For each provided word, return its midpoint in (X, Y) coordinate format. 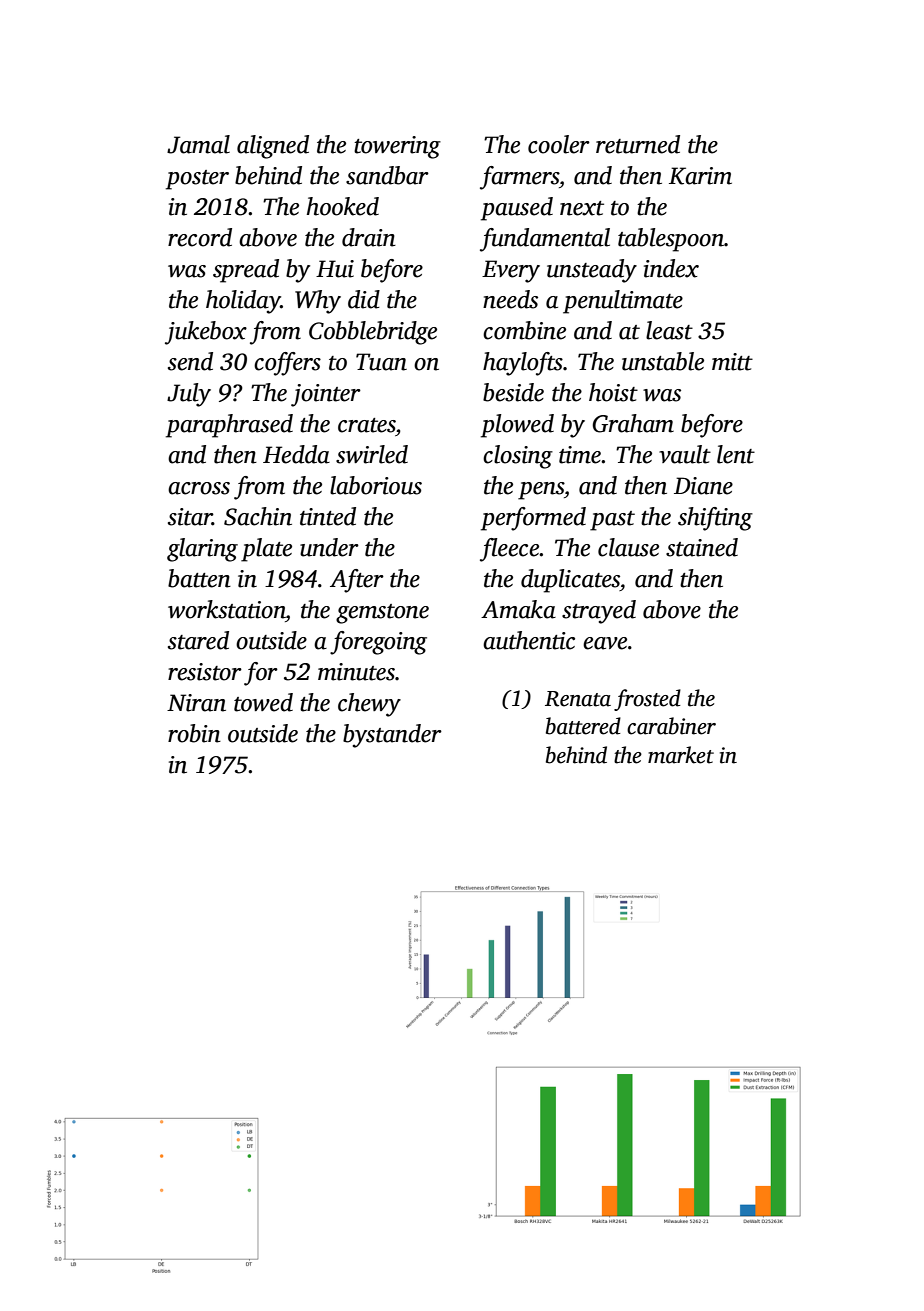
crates (366, 425)
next (582, 208)
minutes (356, 672)
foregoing (378, 643)
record (200, 237)
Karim (700, 176)
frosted (647, 700)
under (329, 547)
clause (628, 547)
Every (511, 271)
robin (194, 733)
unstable (663, 361)
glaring (202, 550)
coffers (287, 364)
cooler (559, 144)
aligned (273, 147)
